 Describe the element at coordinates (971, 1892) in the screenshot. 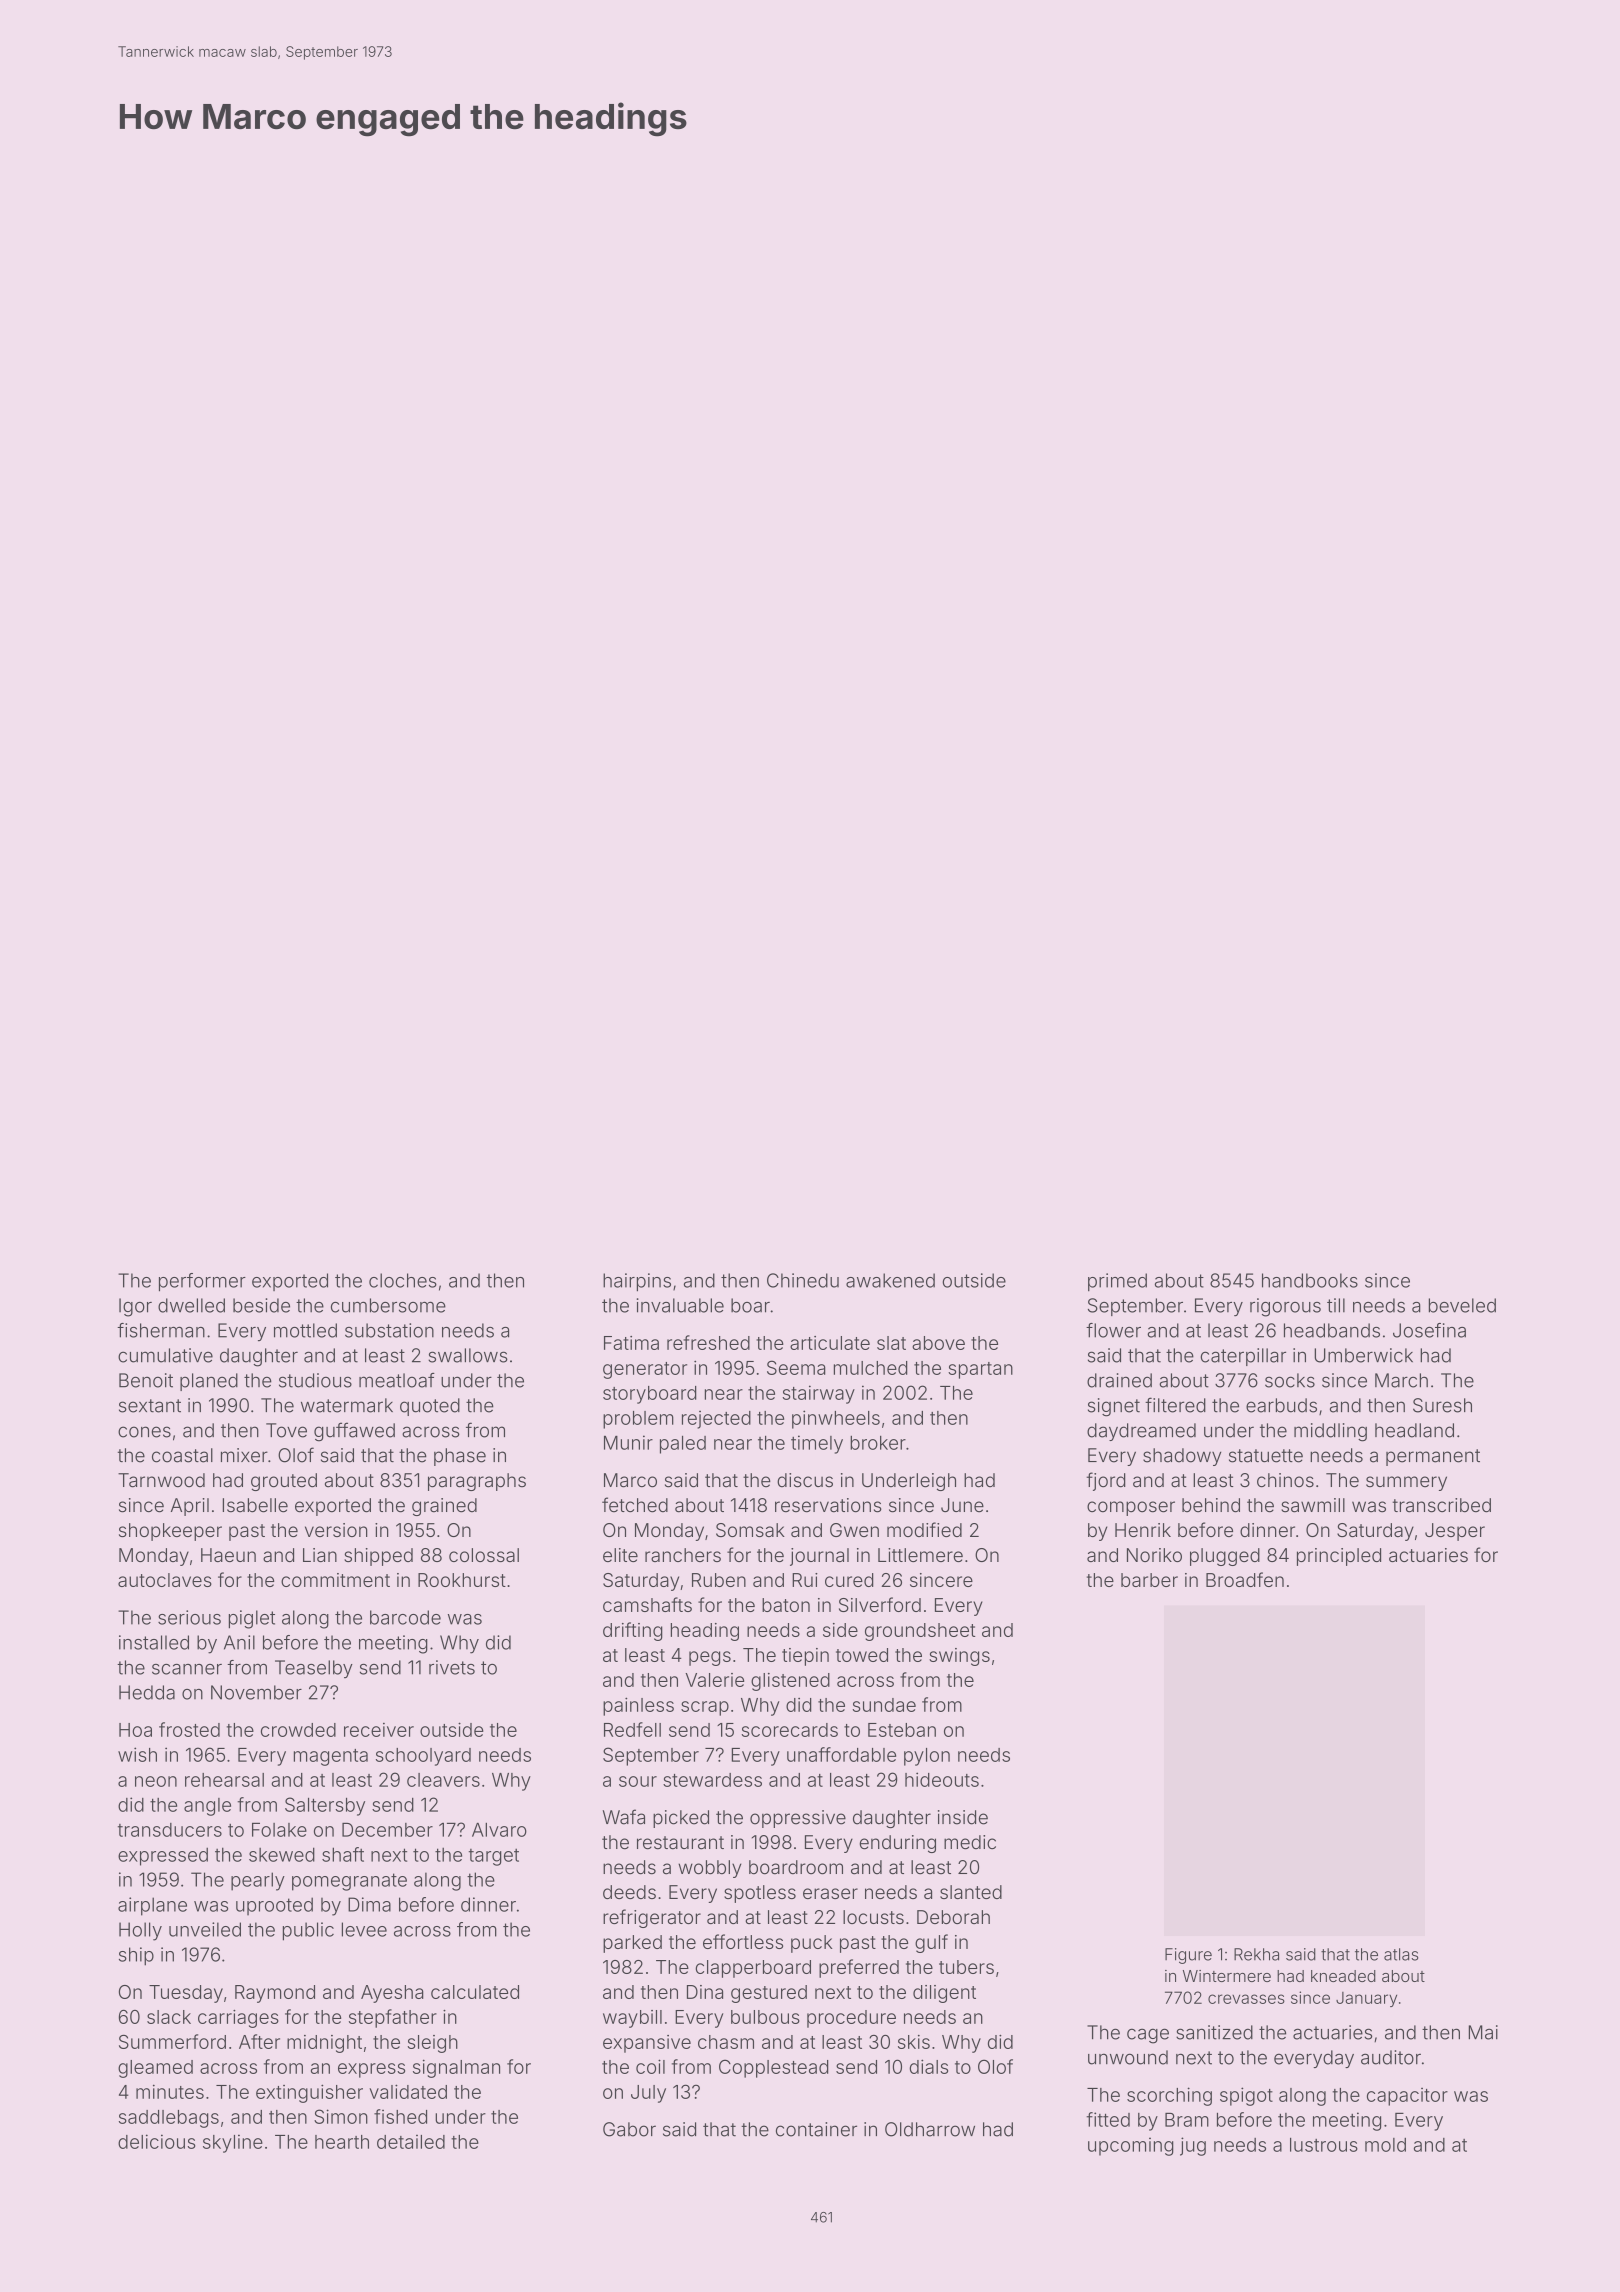

I see `slanted` at that location.
